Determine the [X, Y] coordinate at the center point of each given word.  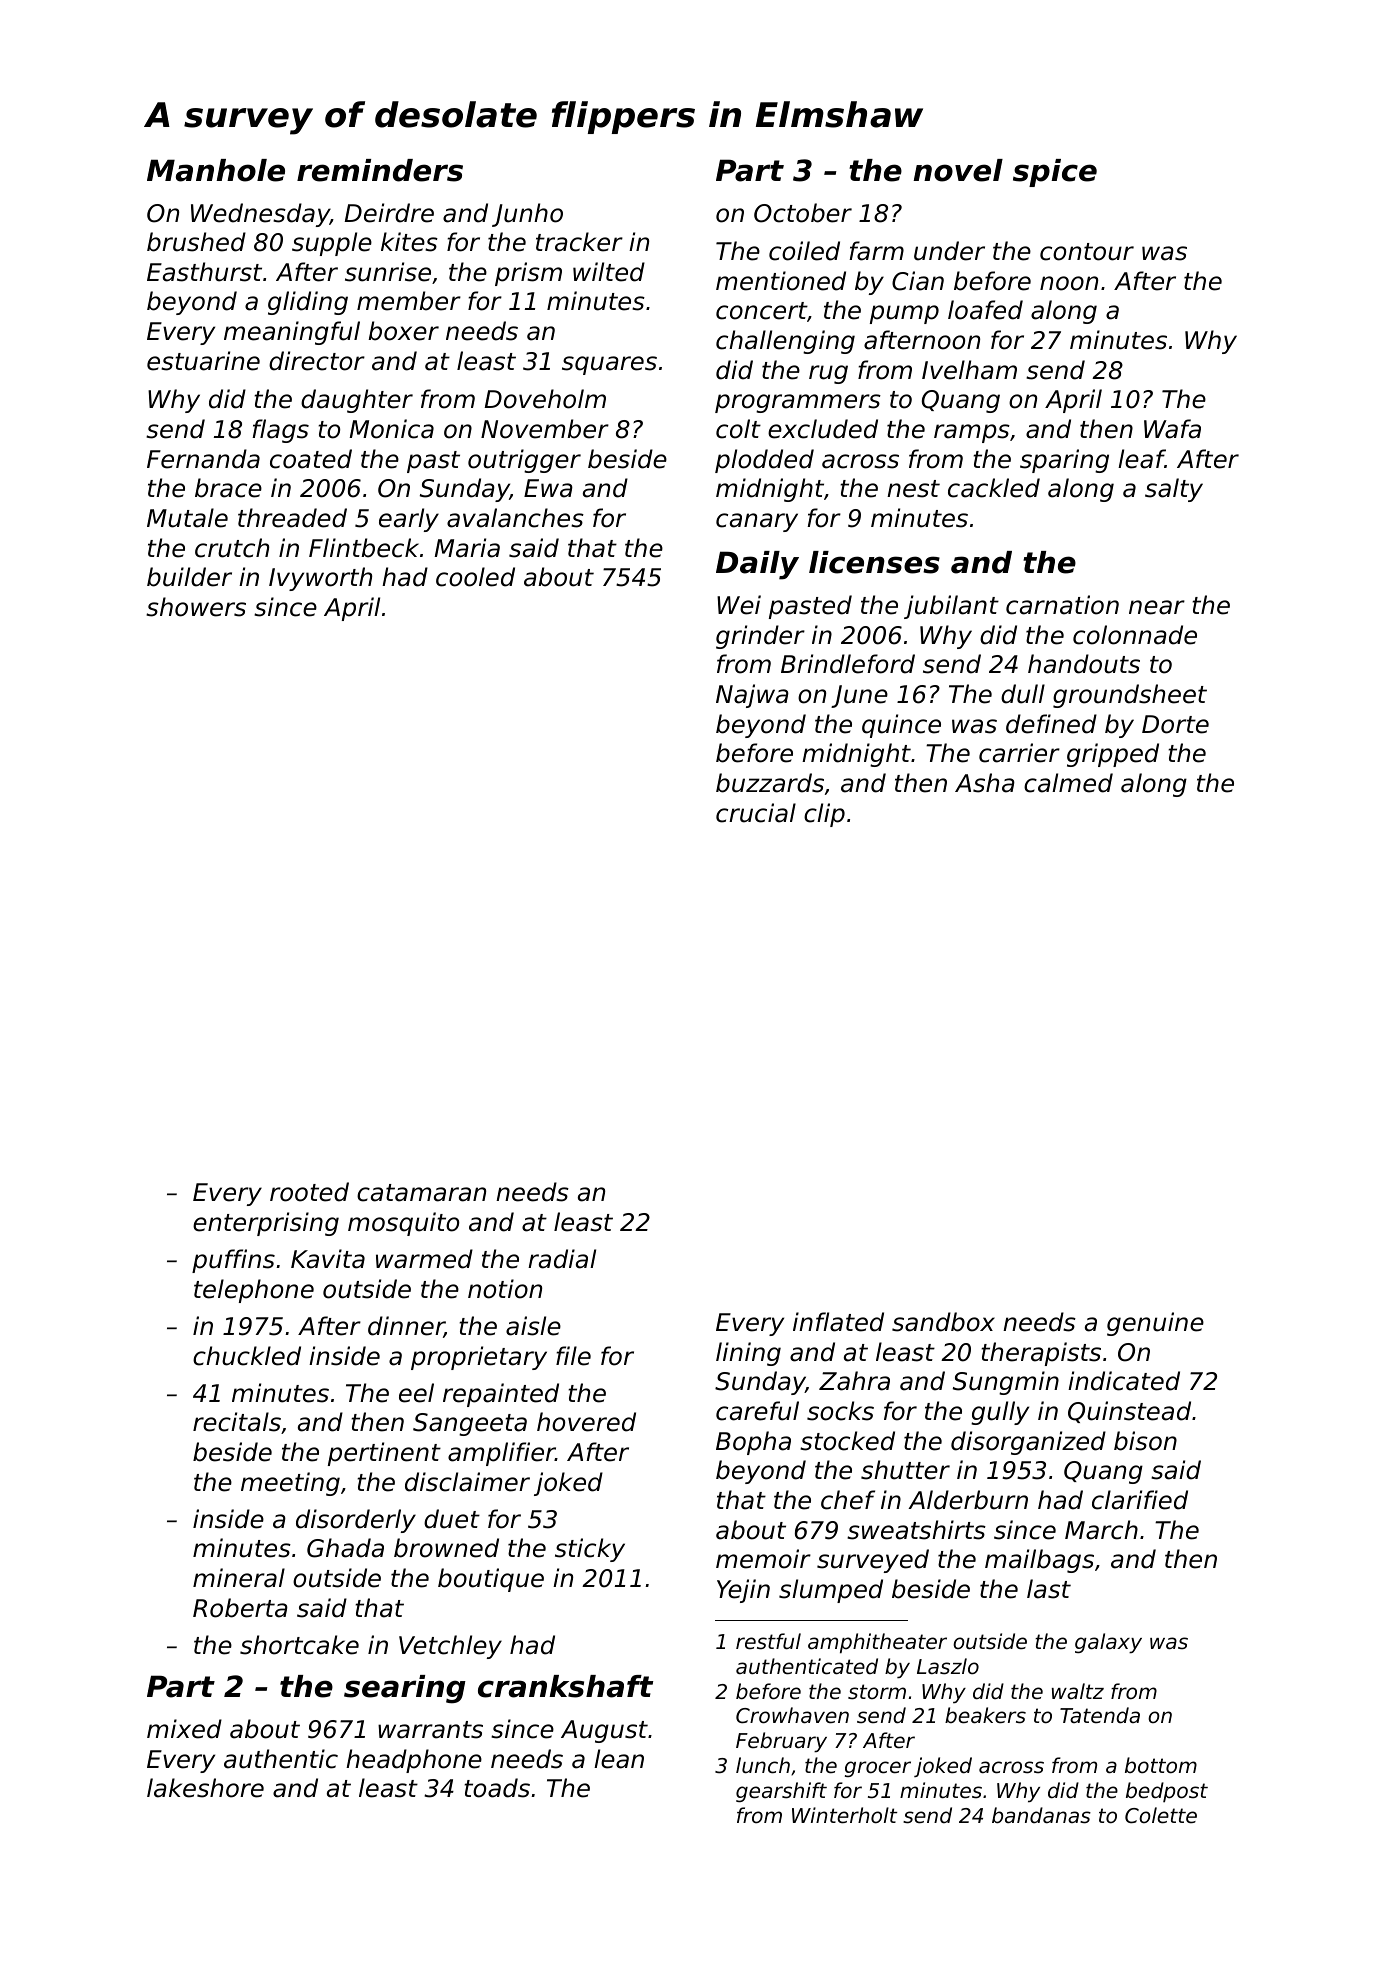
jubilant [951, 607]
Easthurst [204, 272]
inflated [838, 1322]
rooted [309, 1192]
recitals [237, 1422]
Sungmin [1006, 1383]
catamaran [421, 1193]
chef [848, 1500]
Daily [757, 565]
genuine [1155, 1324]
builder [189, 577]
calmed [1068, 783]
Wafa [1172, 429]
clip [824, 815]
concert [761, 311]
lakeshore [205, 1788]
